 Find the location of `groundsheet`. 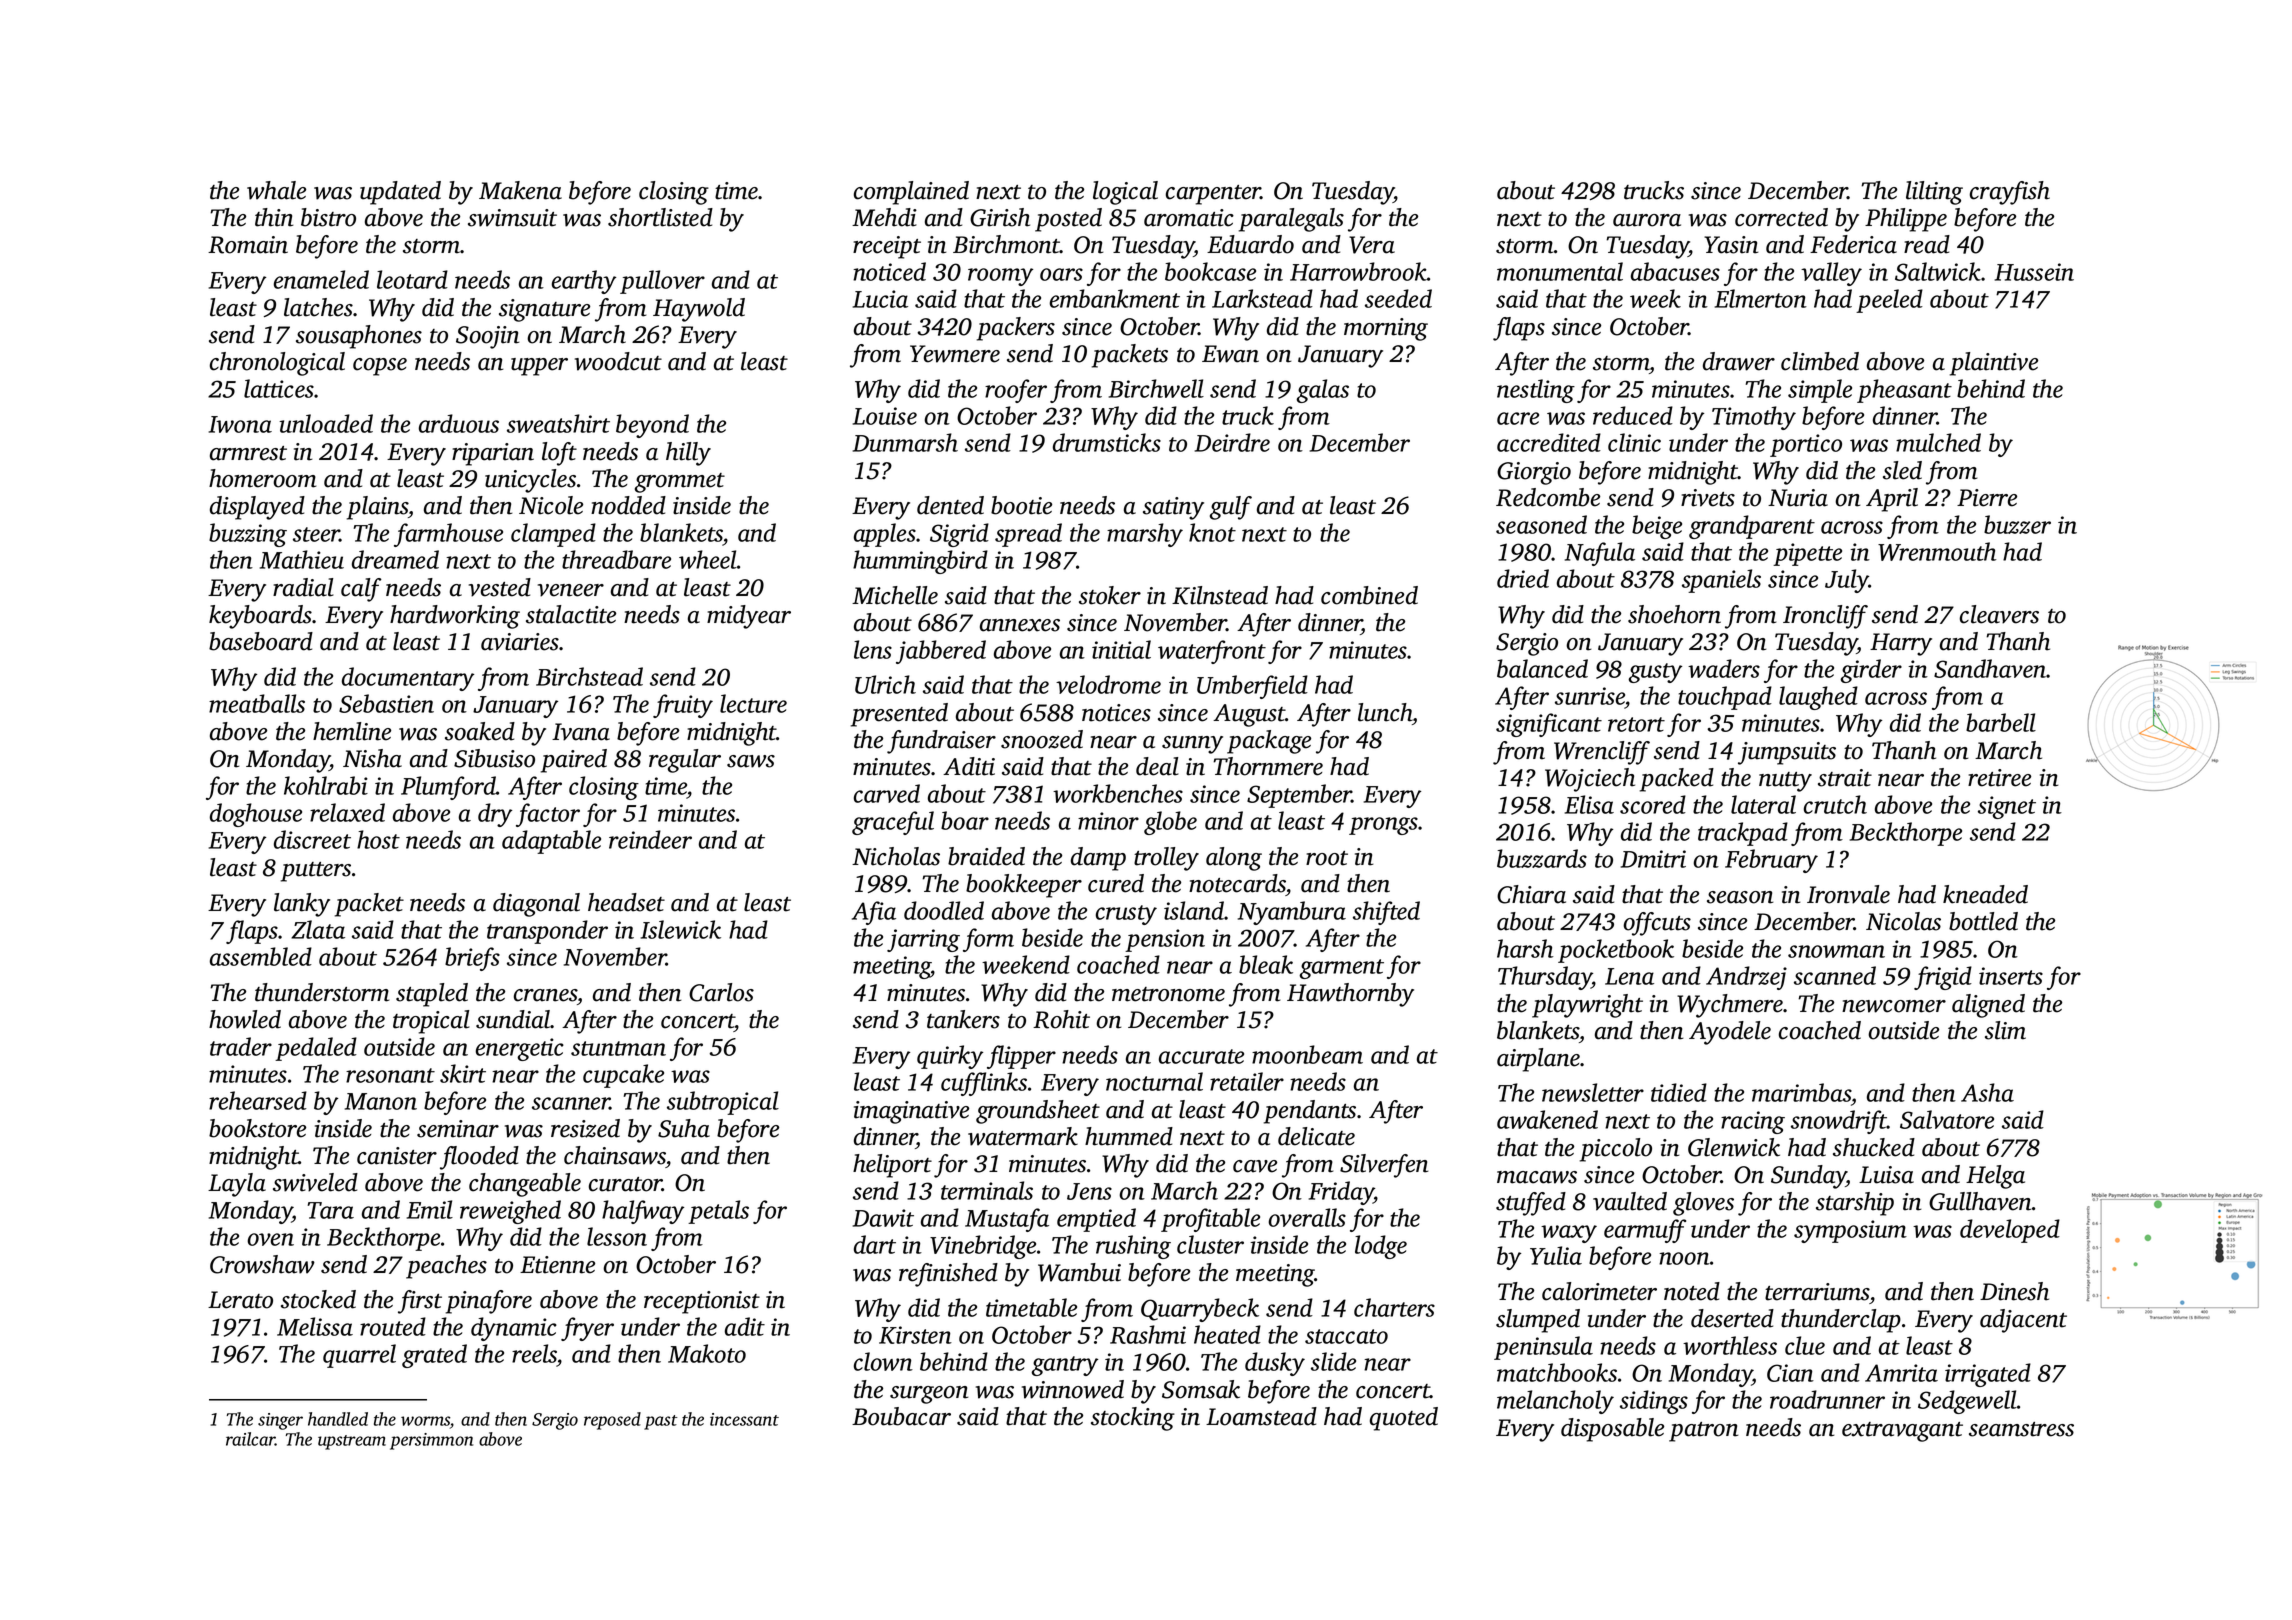

groundsheet is located at coordinates (1038, 1112).
